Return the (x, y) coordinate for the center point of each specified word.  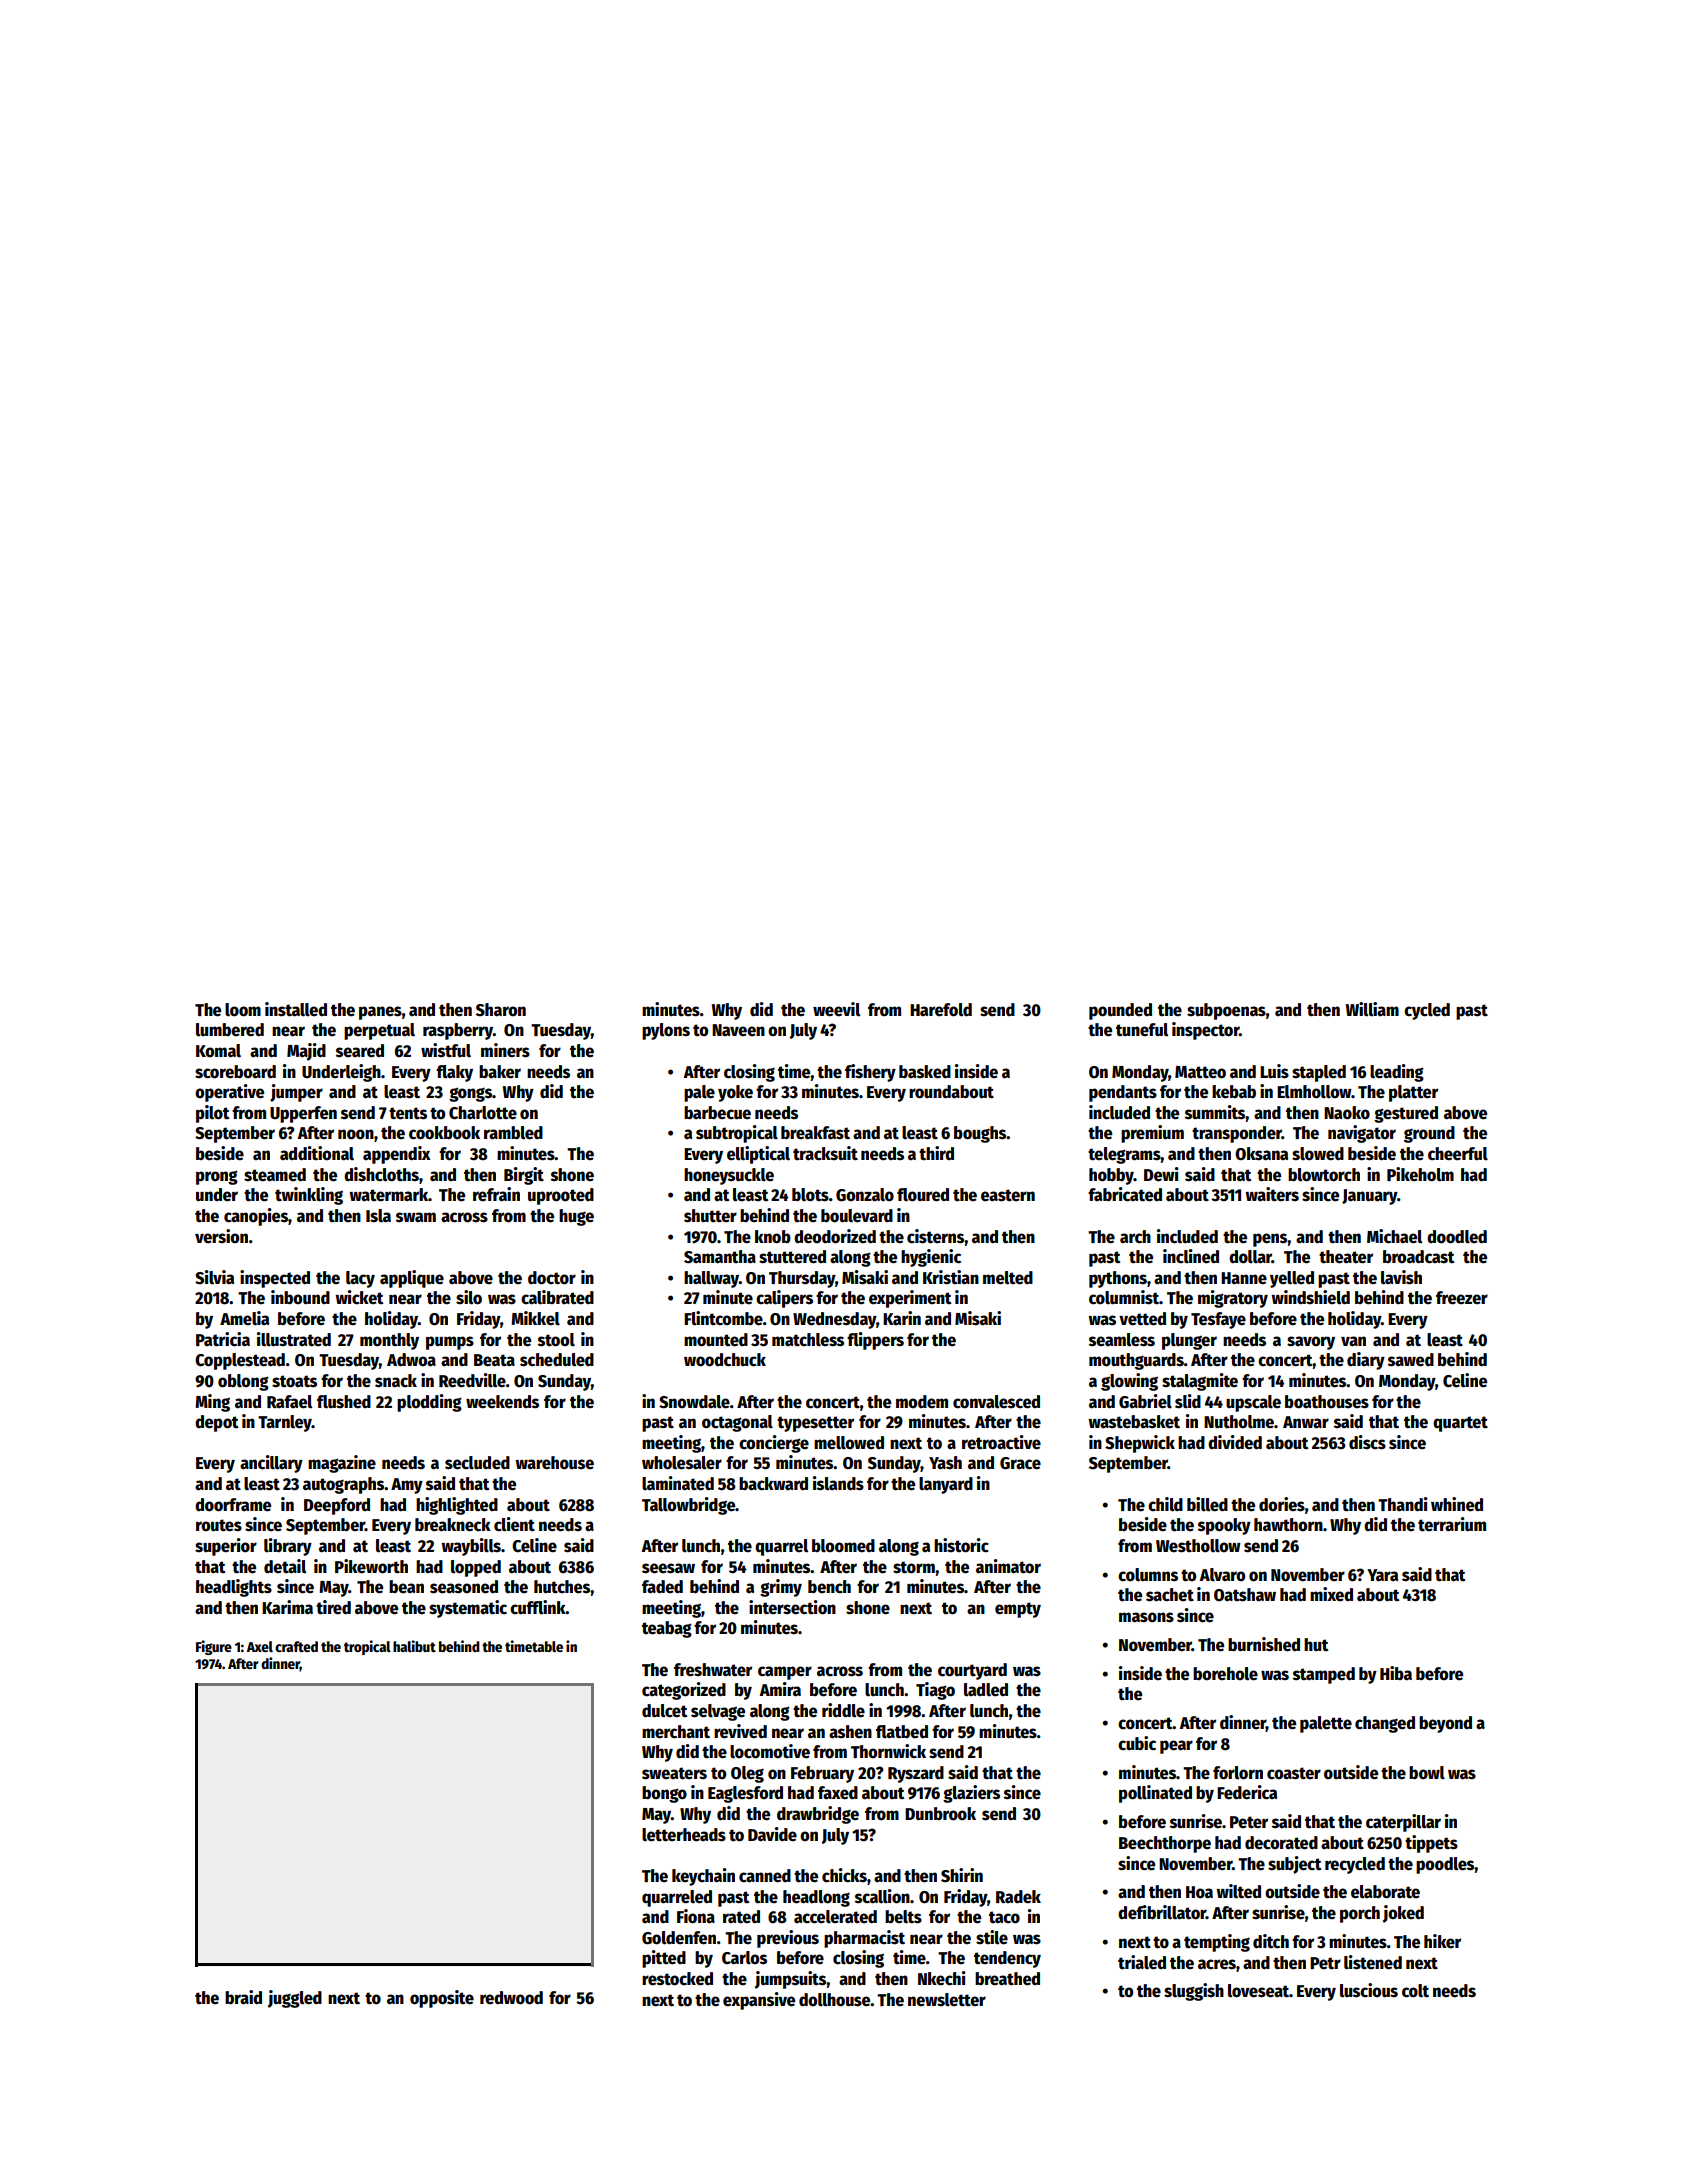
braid (243, 1997)
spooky (1224, 1526)
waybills (471, 1547)
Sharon (501, 1010)
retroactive (1001, 1442)
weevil (836, 1009)
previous (788, 1939)
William (1372, 1009)
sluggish (1194, 1992)
